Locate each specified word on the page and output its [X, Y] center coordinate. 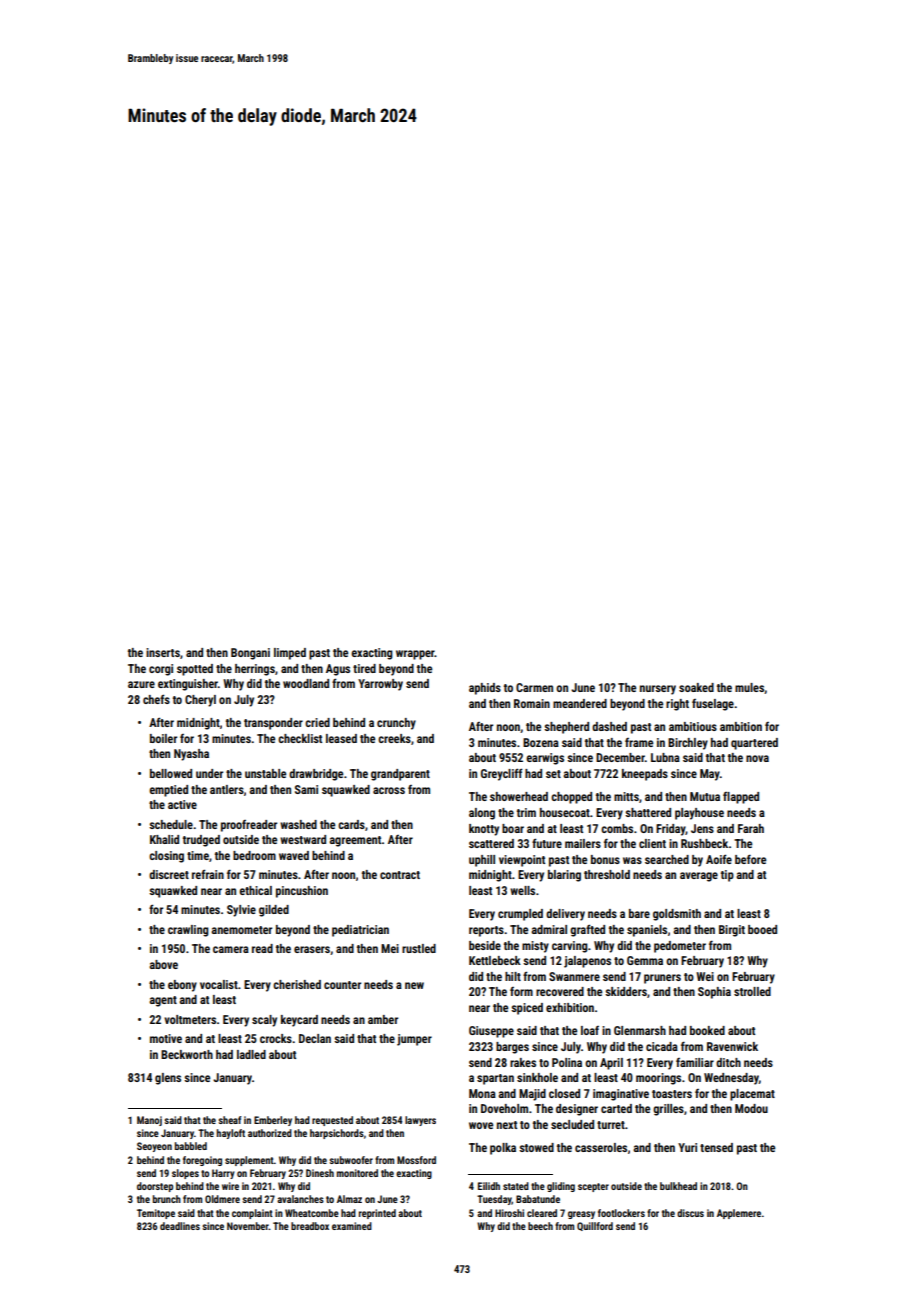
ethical [255, 890]
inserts [163, 652]
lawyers [420, 1121]
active [182, 804]
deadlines [180, 1226]
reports [486, 931]
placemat [752, 1095]
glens [168, 1079]
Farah [751, 828]
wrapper [415, 655]
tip [727, 876]
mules [749, 687]
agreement [355, 841]
